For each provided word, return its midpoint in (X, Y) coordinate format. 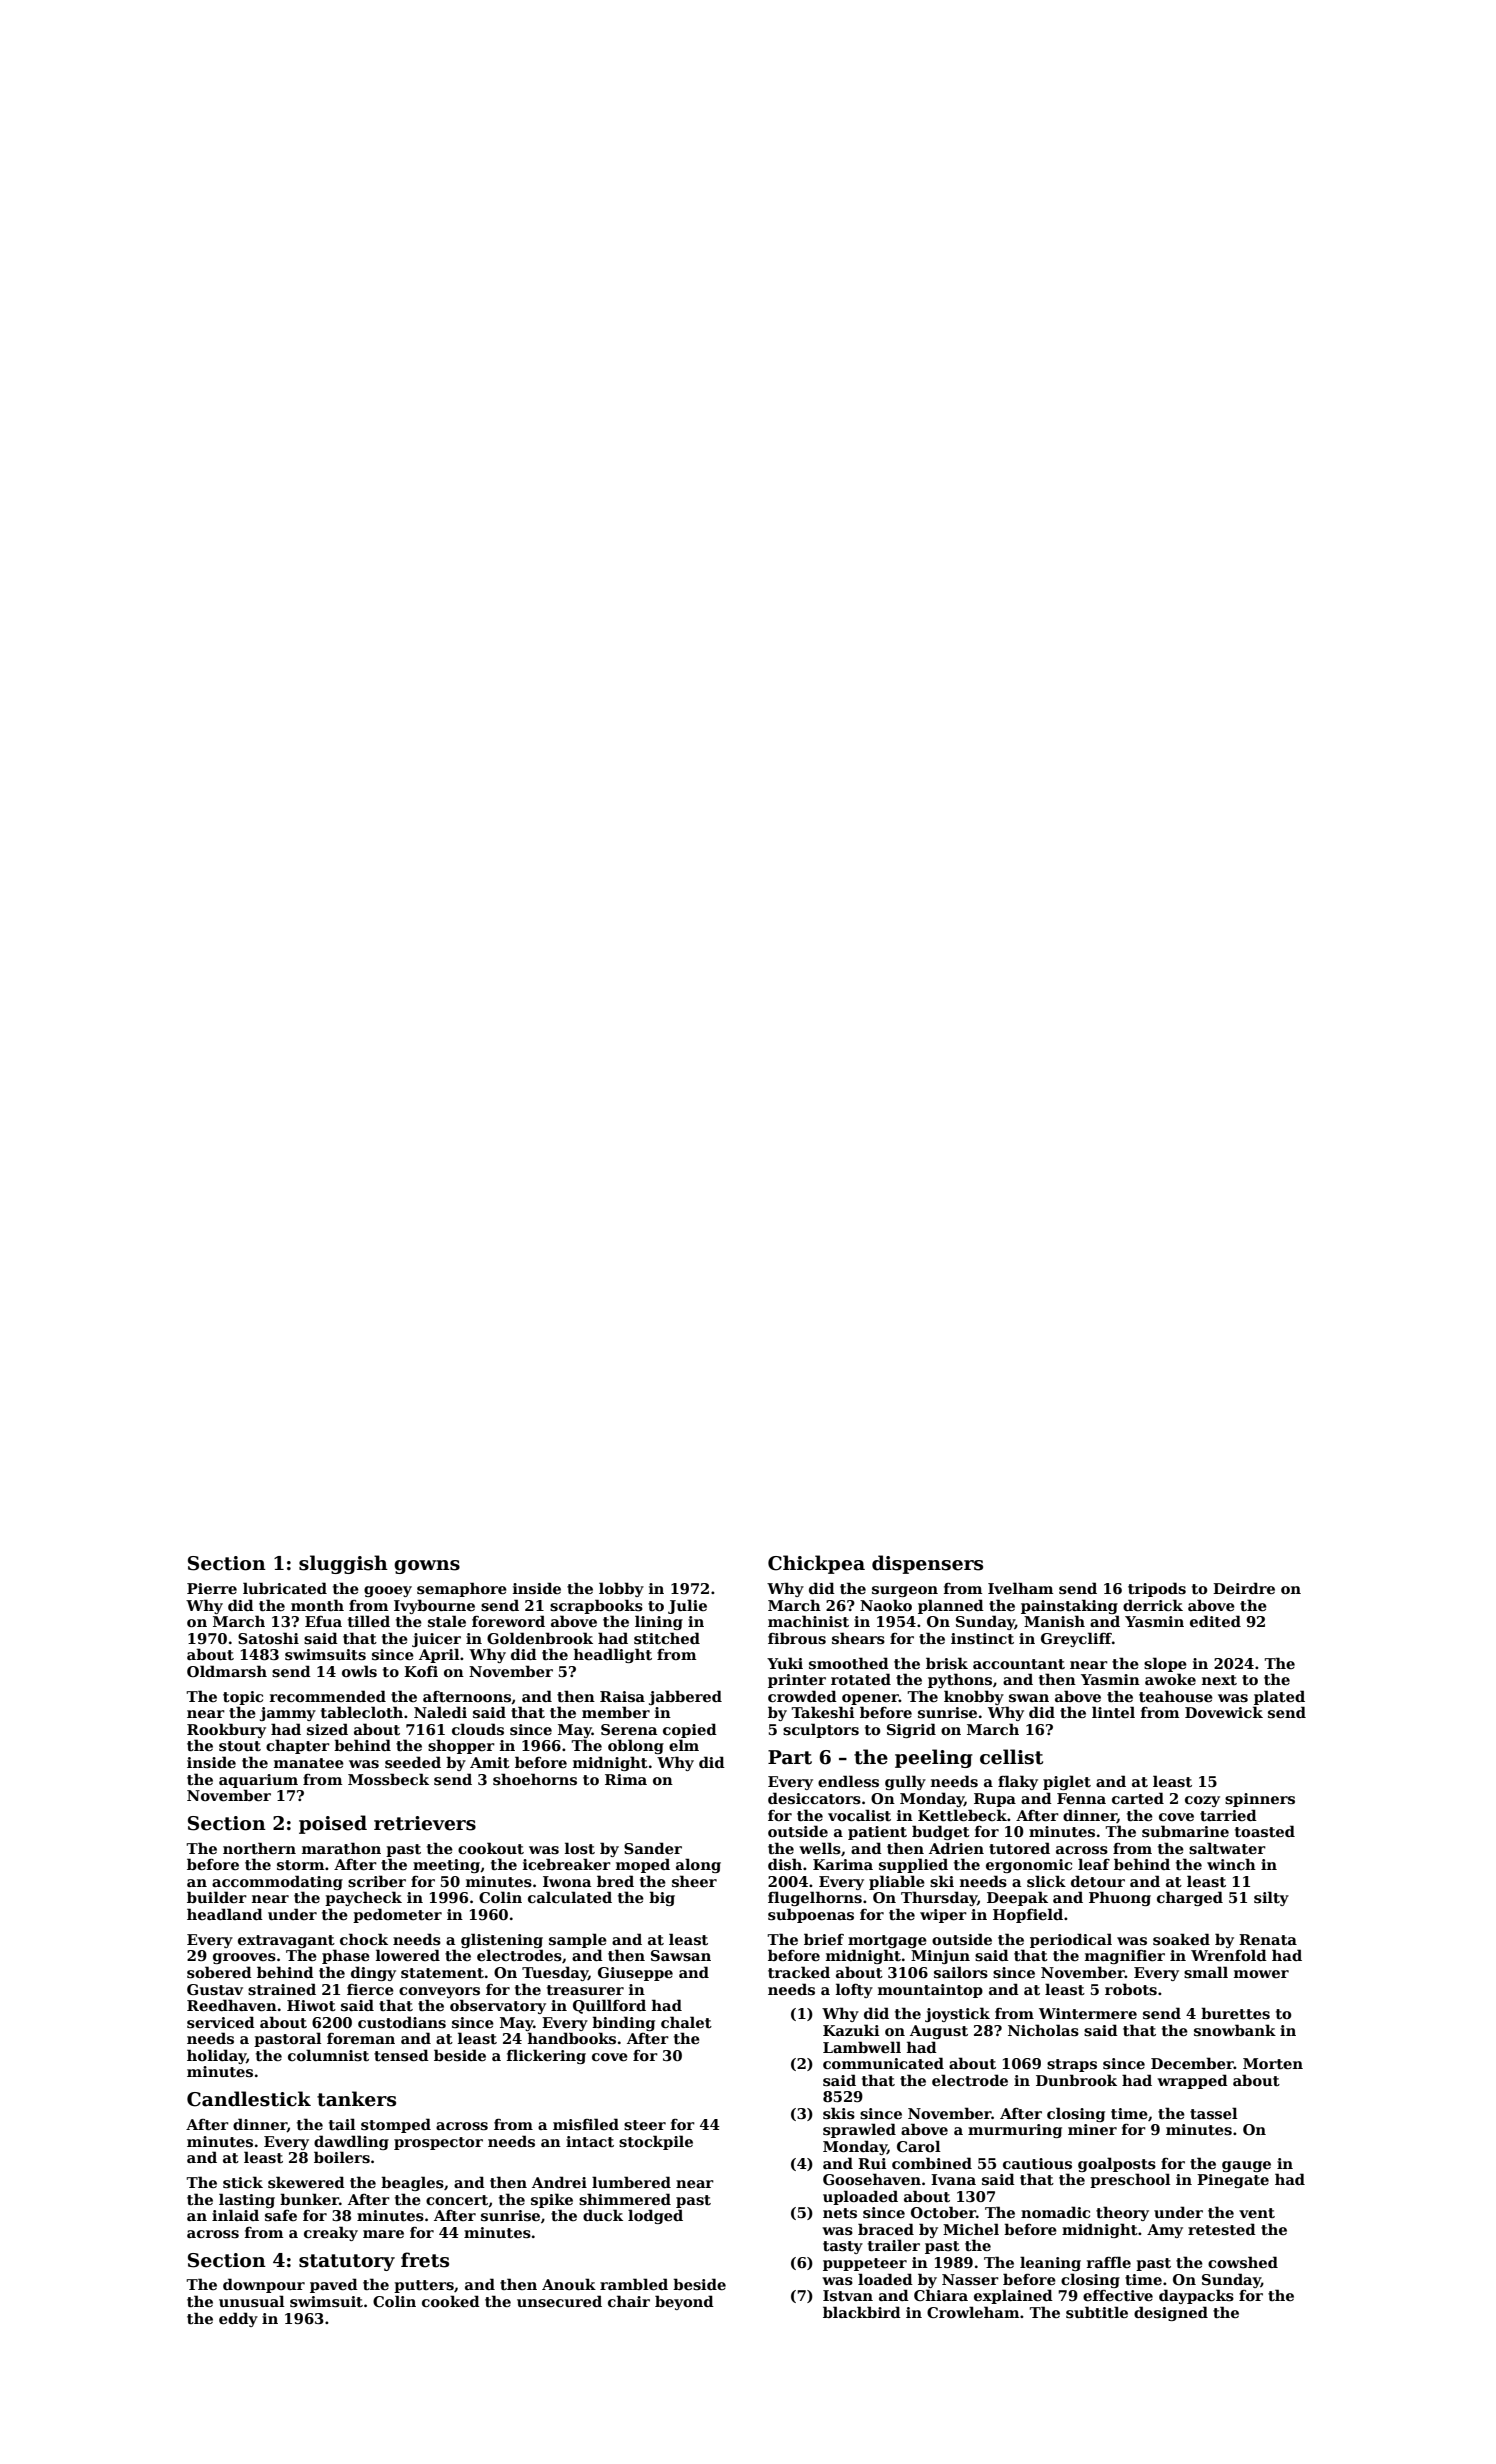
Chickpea (816, 1564)
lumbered (631, 2182)
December (1192, 2063)
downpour (264, 2285)
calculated (570, 1897)
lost (580, 1848)
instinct (982, 1638)
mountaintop (930, 1991)
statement (442, 1973)
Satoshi (268, 1638)
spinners (1260, 1800)
